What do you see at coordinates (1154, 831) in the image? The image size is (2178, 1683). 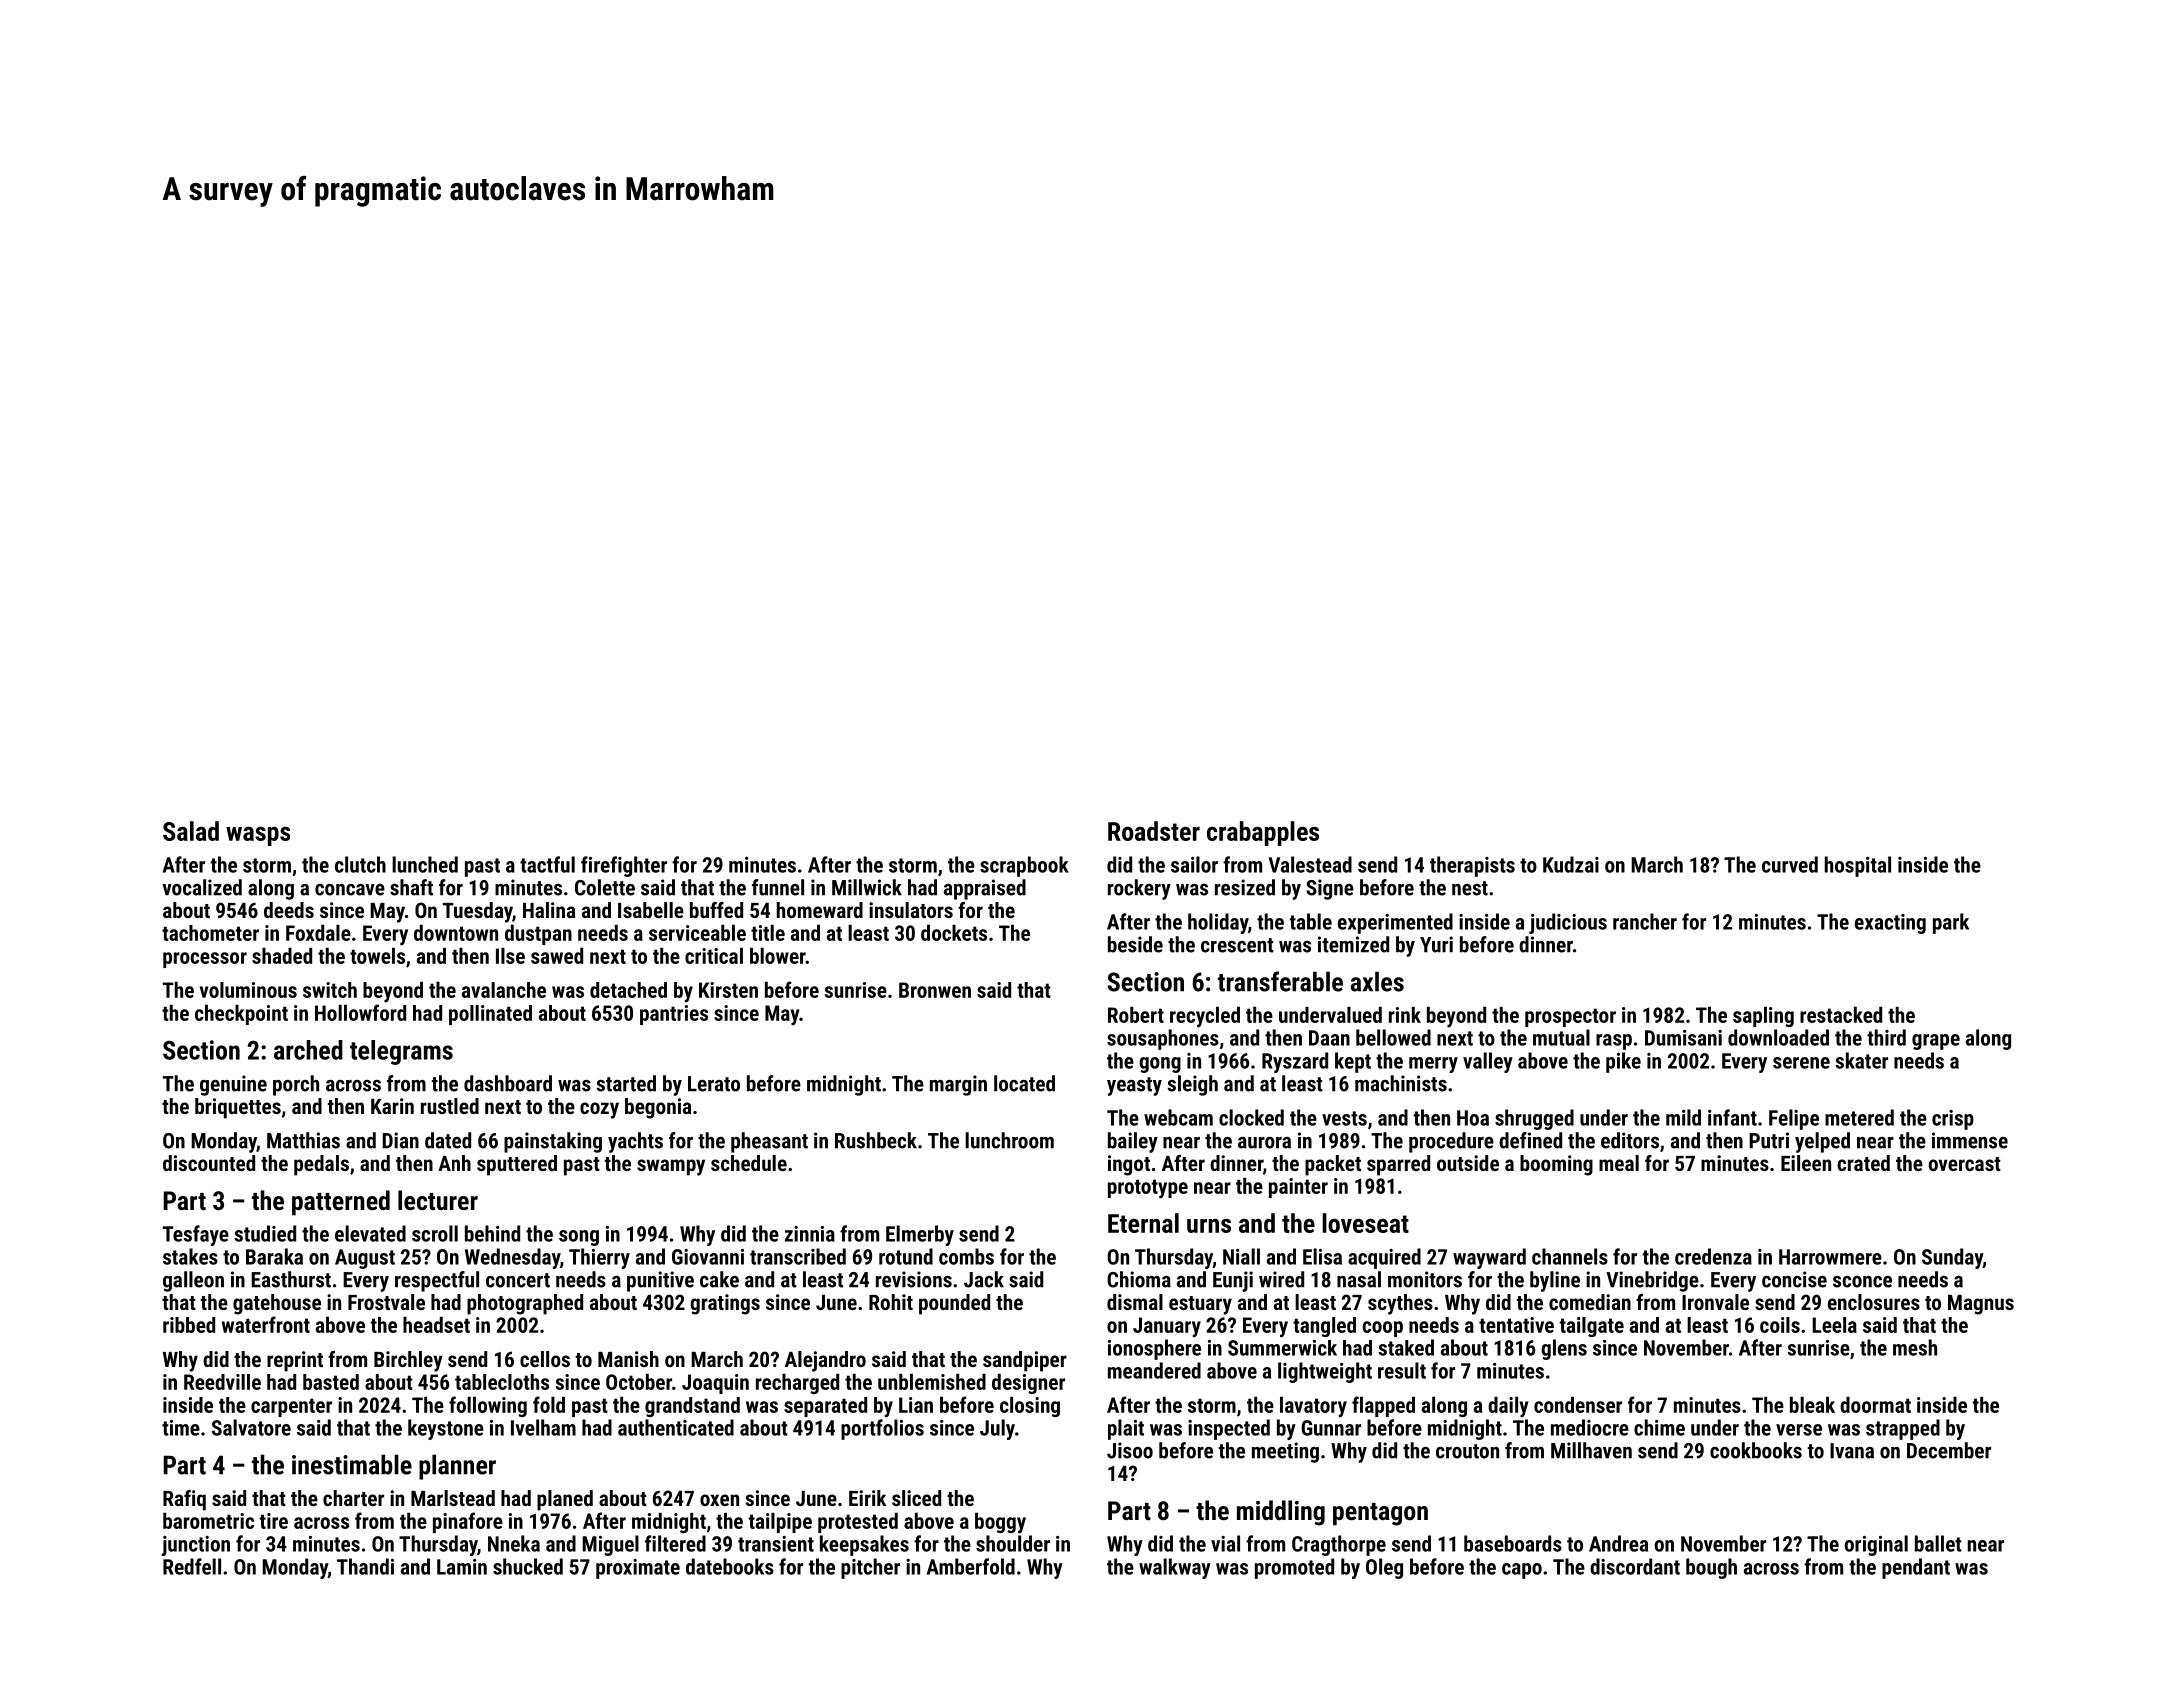 I see `Roadster` at bounding box center [1154, 831].
